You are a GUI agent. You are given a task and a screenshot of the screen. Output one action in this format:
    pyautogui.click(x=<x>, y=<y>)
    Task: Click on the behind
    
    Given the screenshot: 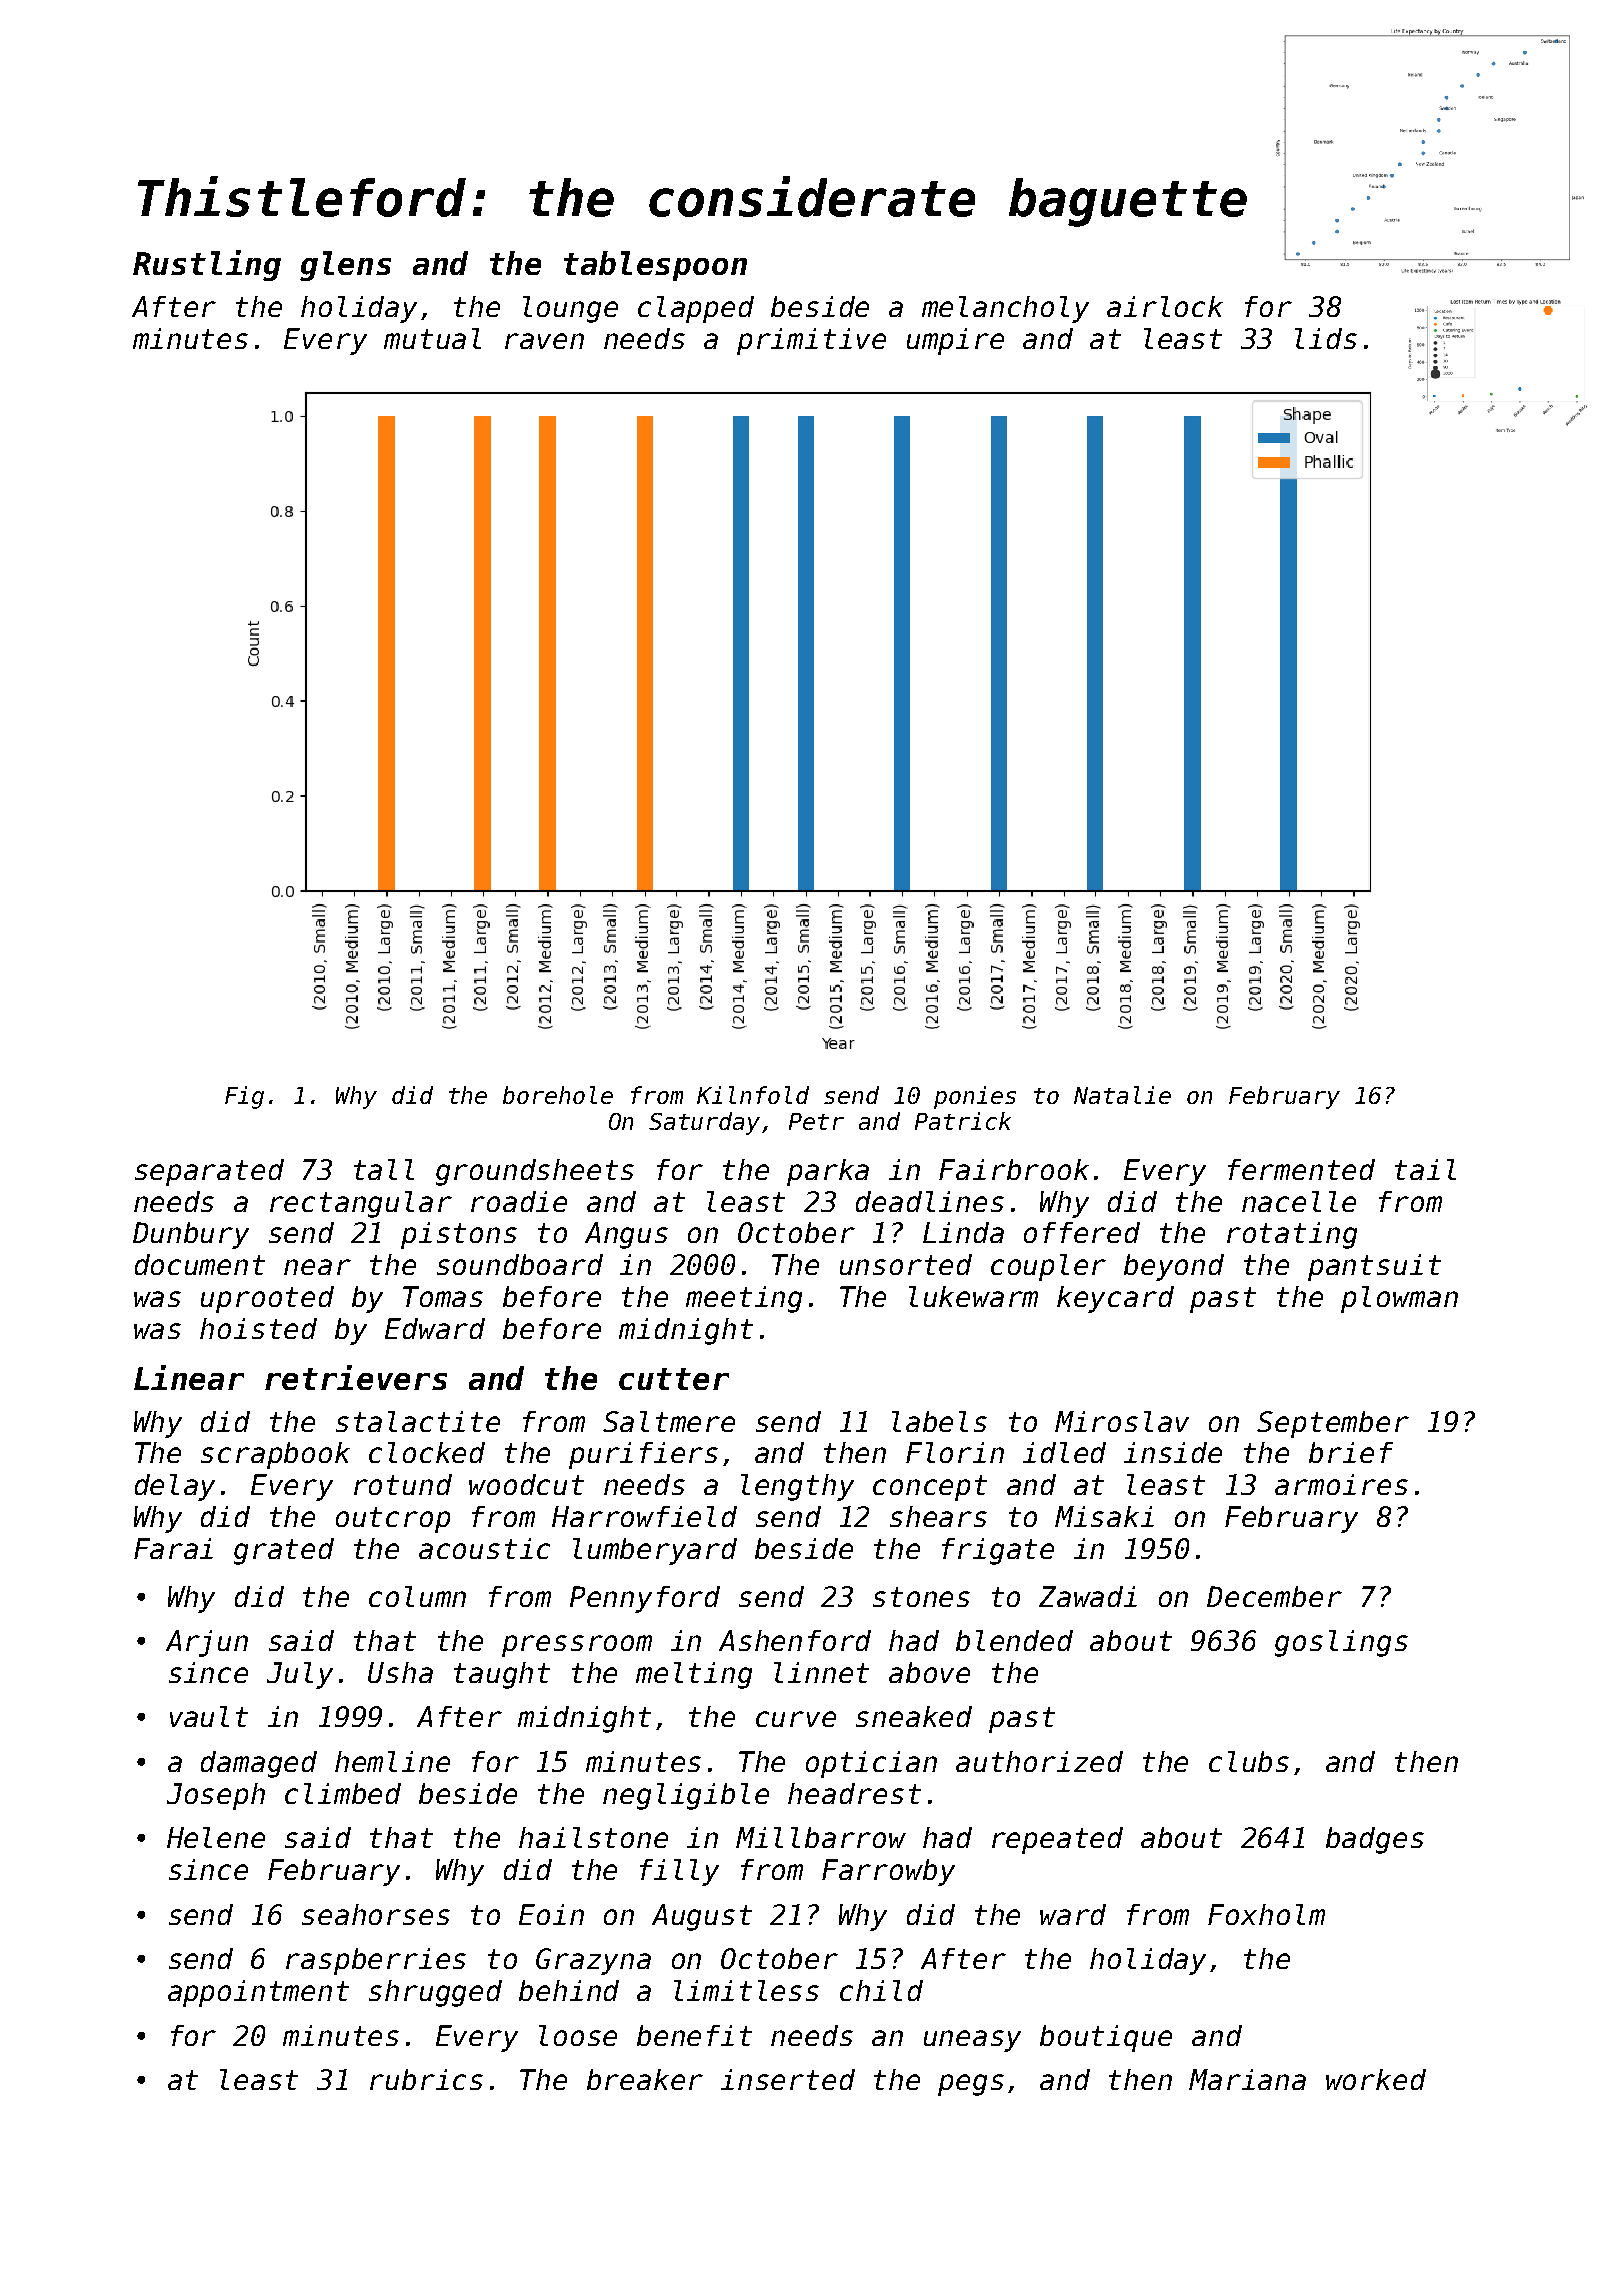 What is the action you would take?
    pyautogui.click(x=569, y=1990)
